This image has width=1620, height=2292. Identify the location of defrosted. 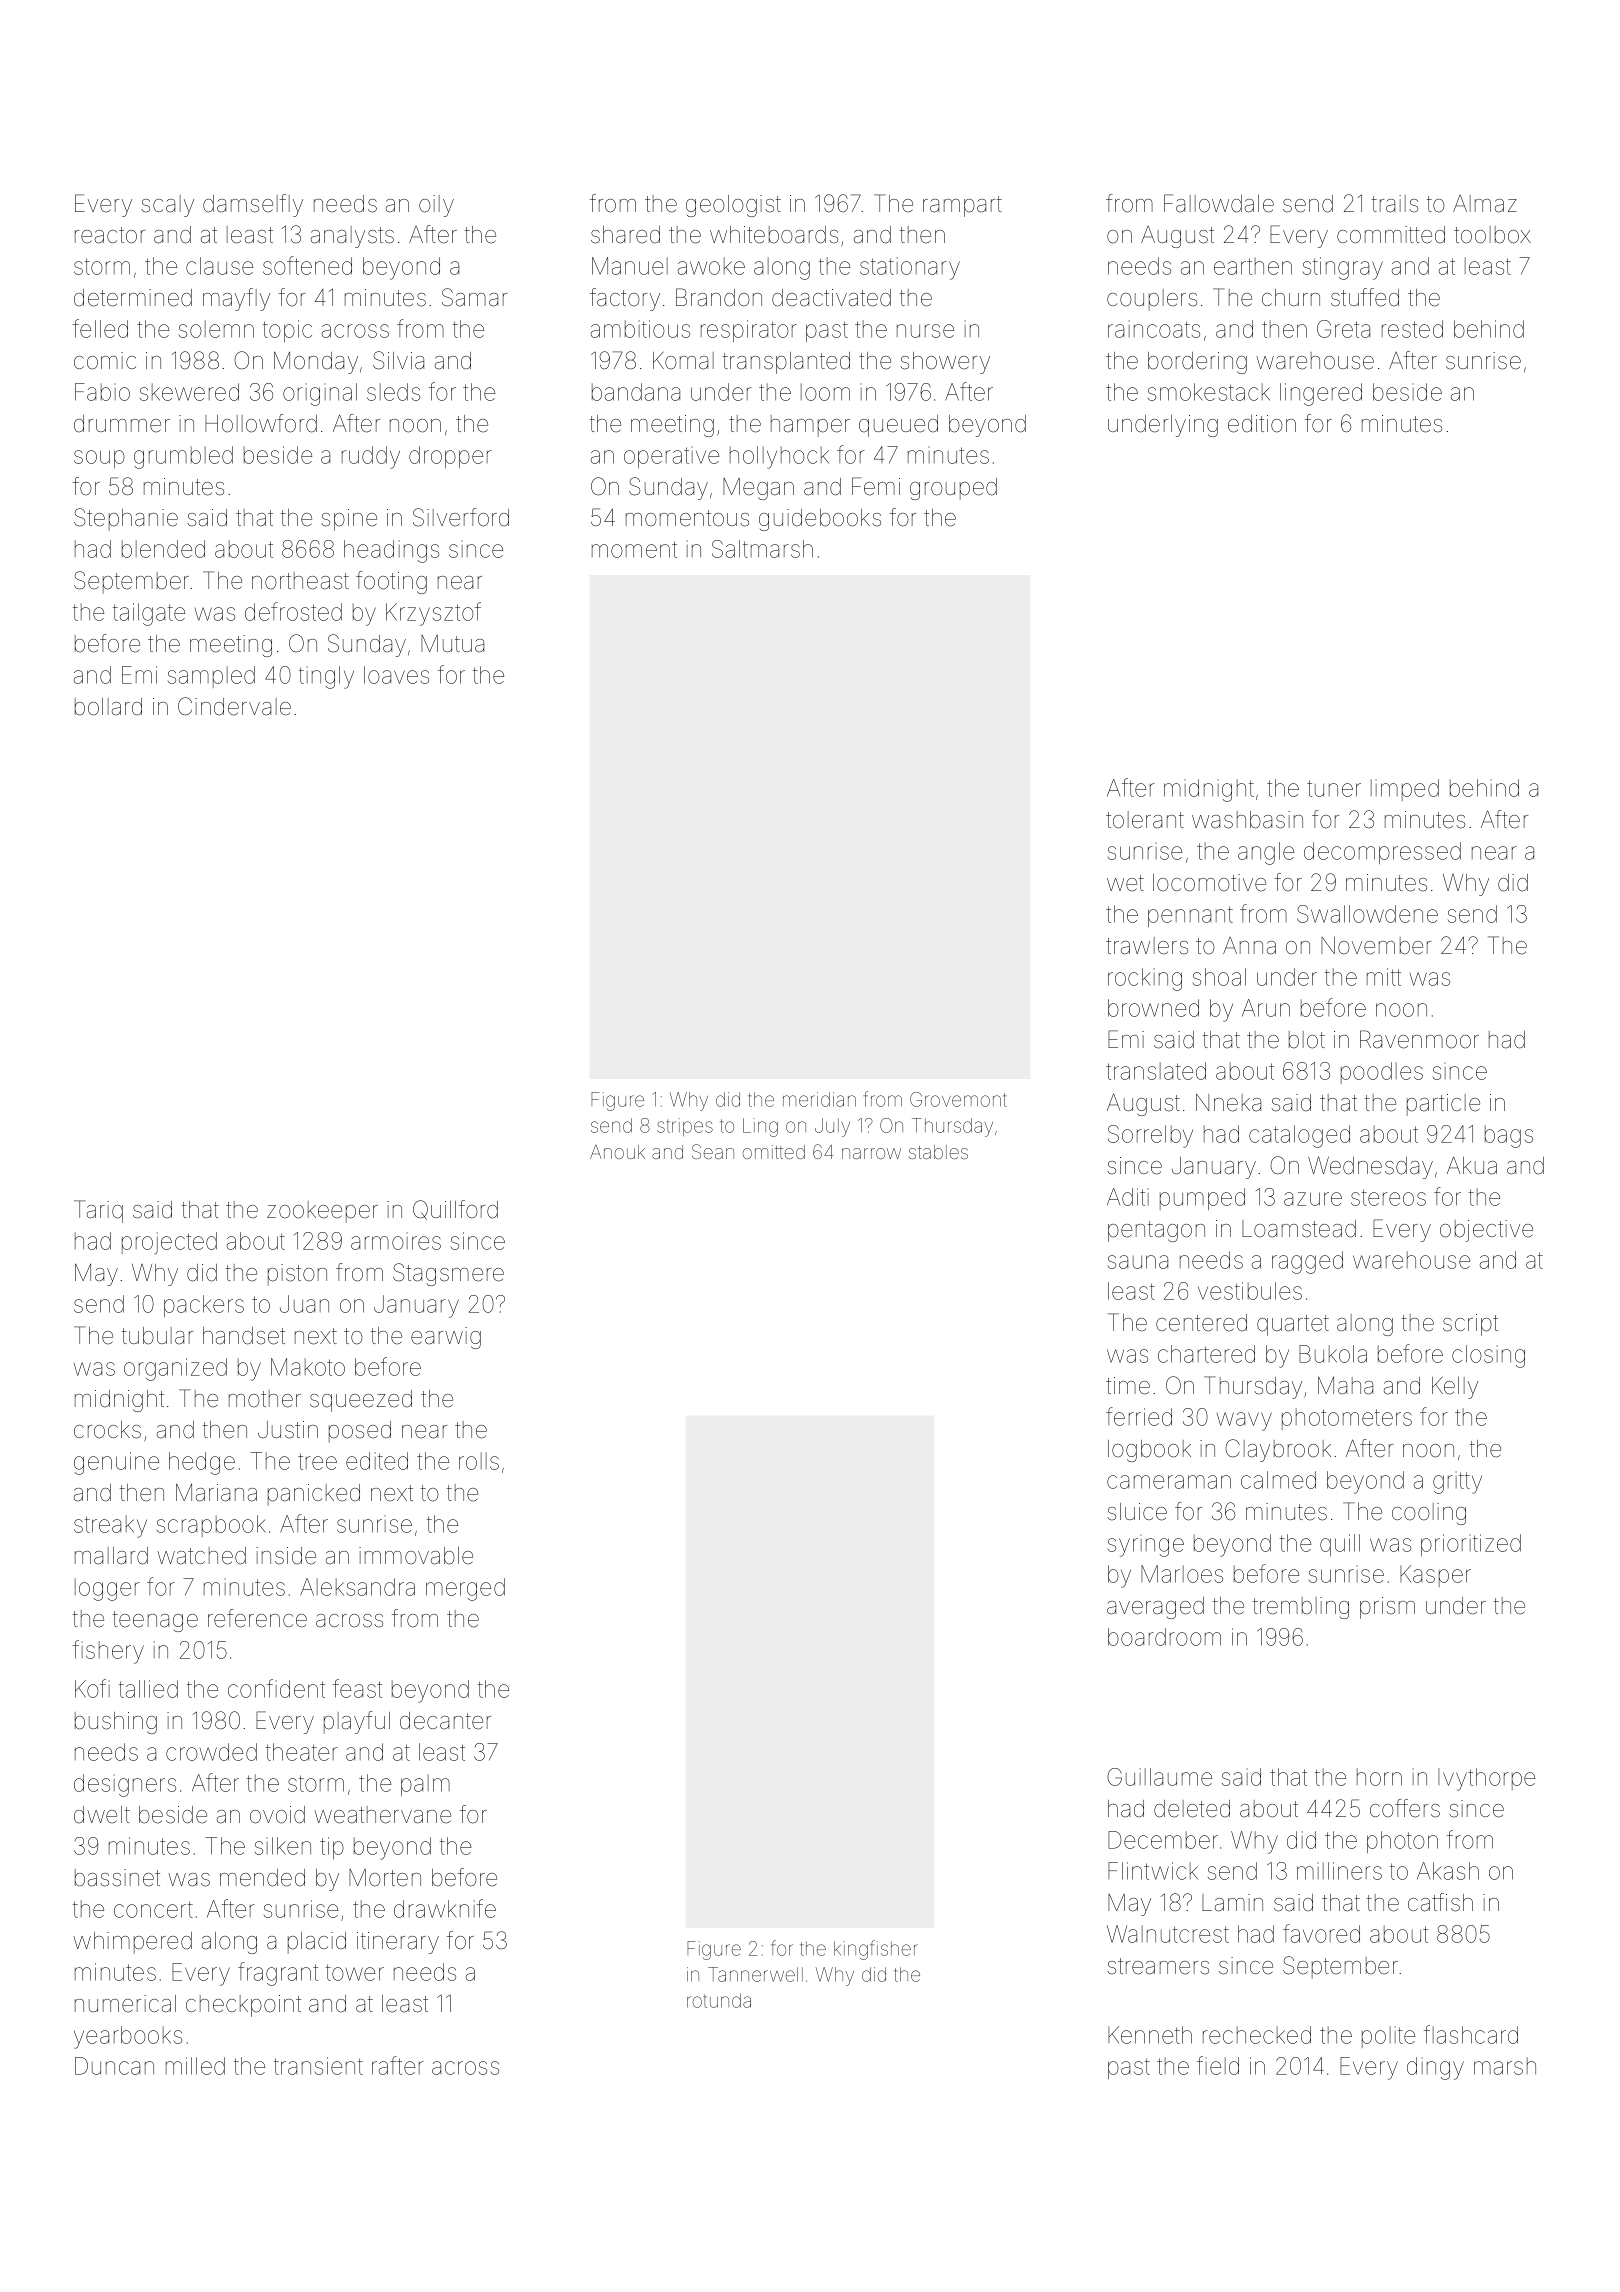
(293, 611).
